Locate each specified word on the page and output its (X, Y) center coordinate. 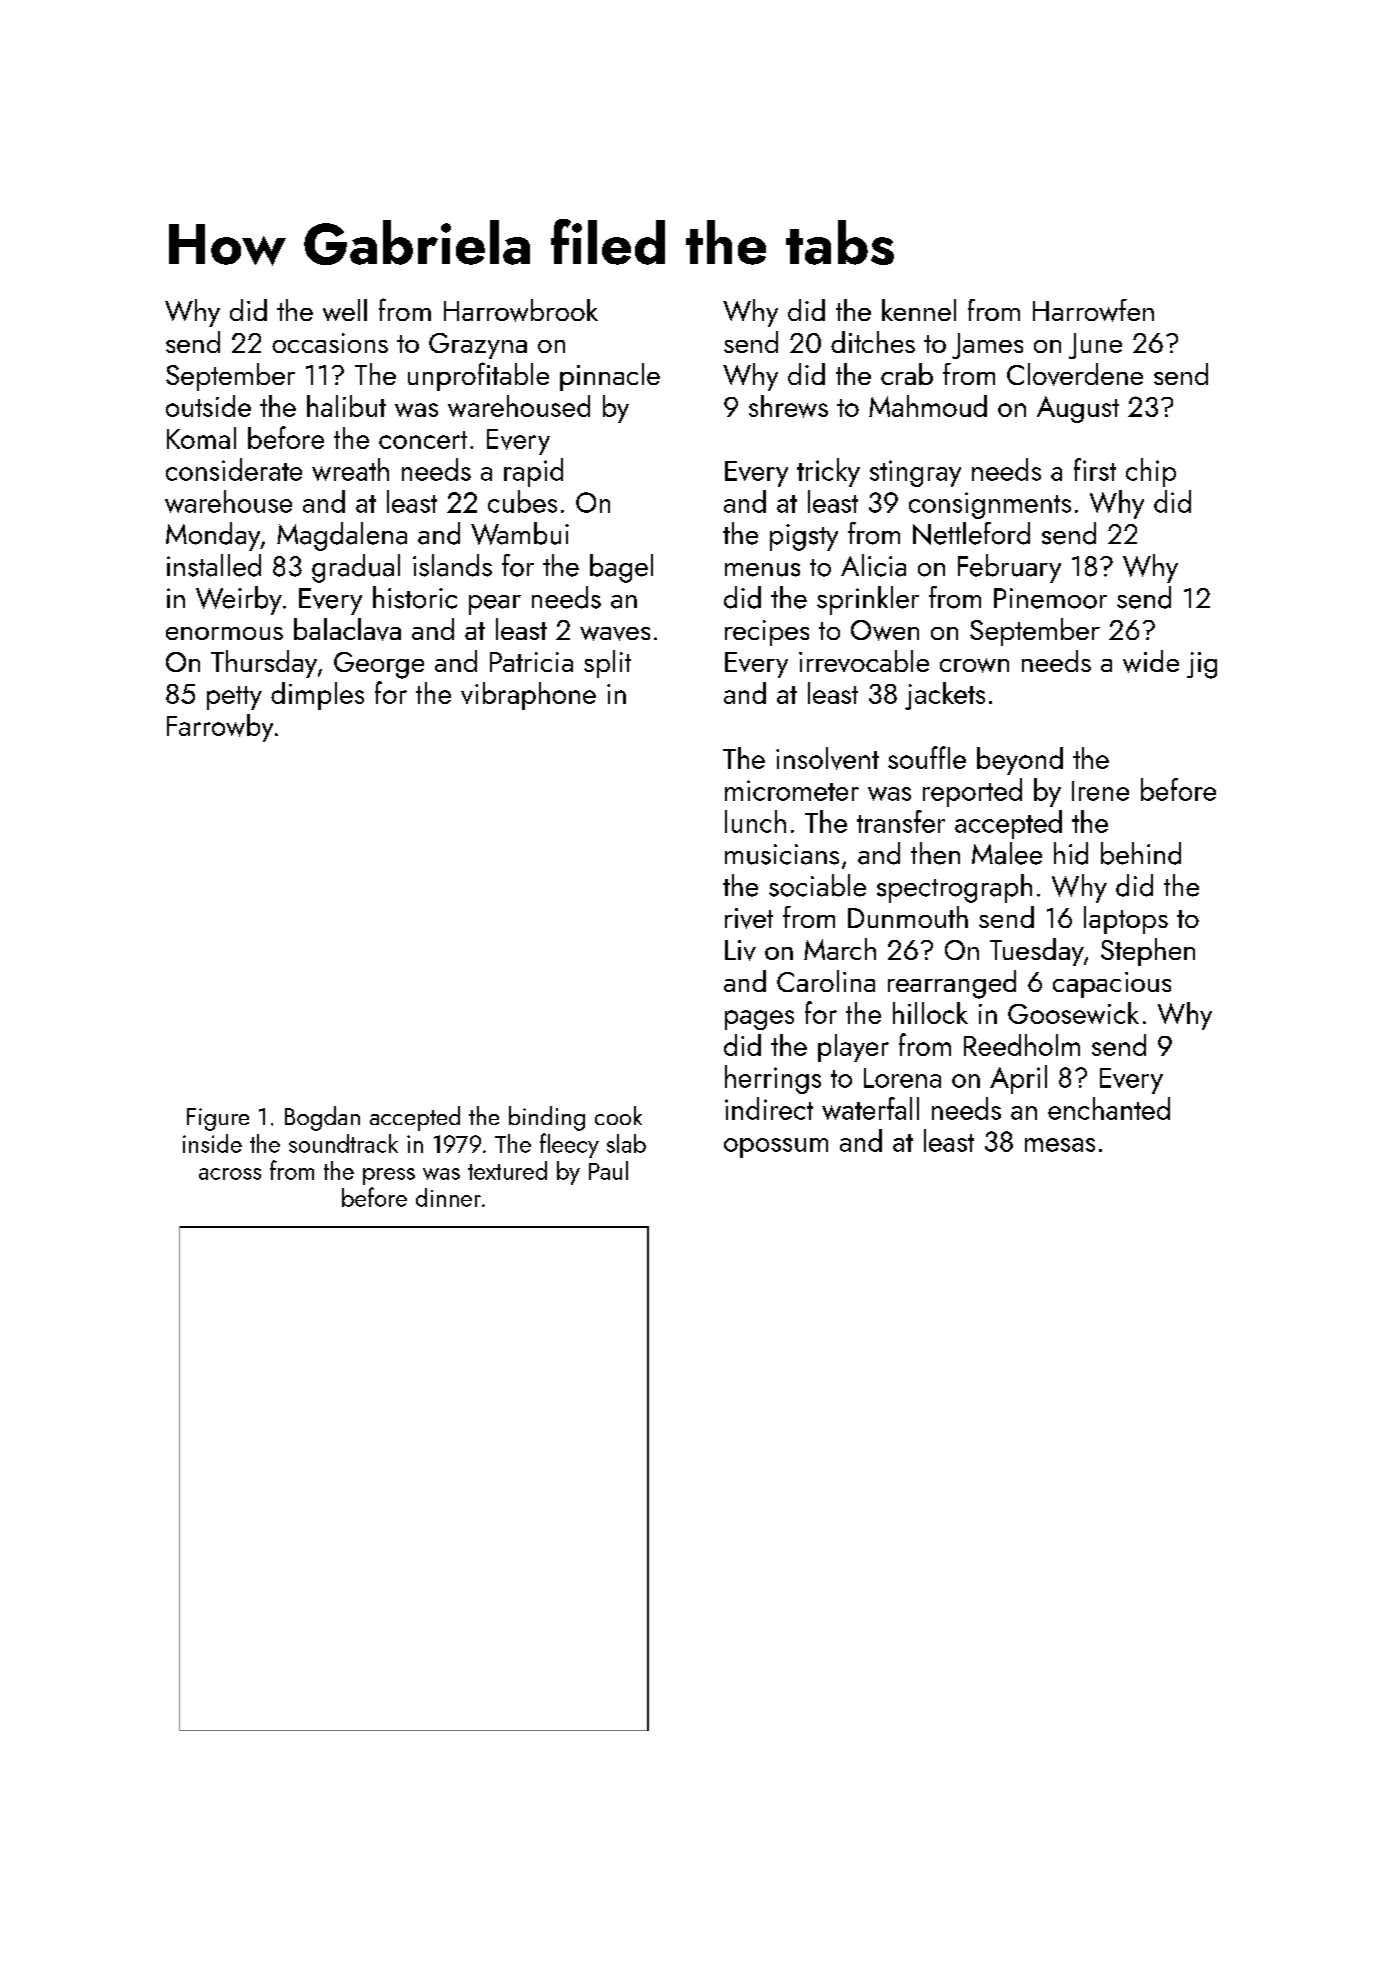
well (345, 310)
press (389, 1176)
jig (1202, 665)
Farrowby (220, 728)
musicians (782, 854)
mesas (1060, 1145)
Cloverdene (1075, 374)
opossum (776, 1148)
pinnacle (610, 377)
